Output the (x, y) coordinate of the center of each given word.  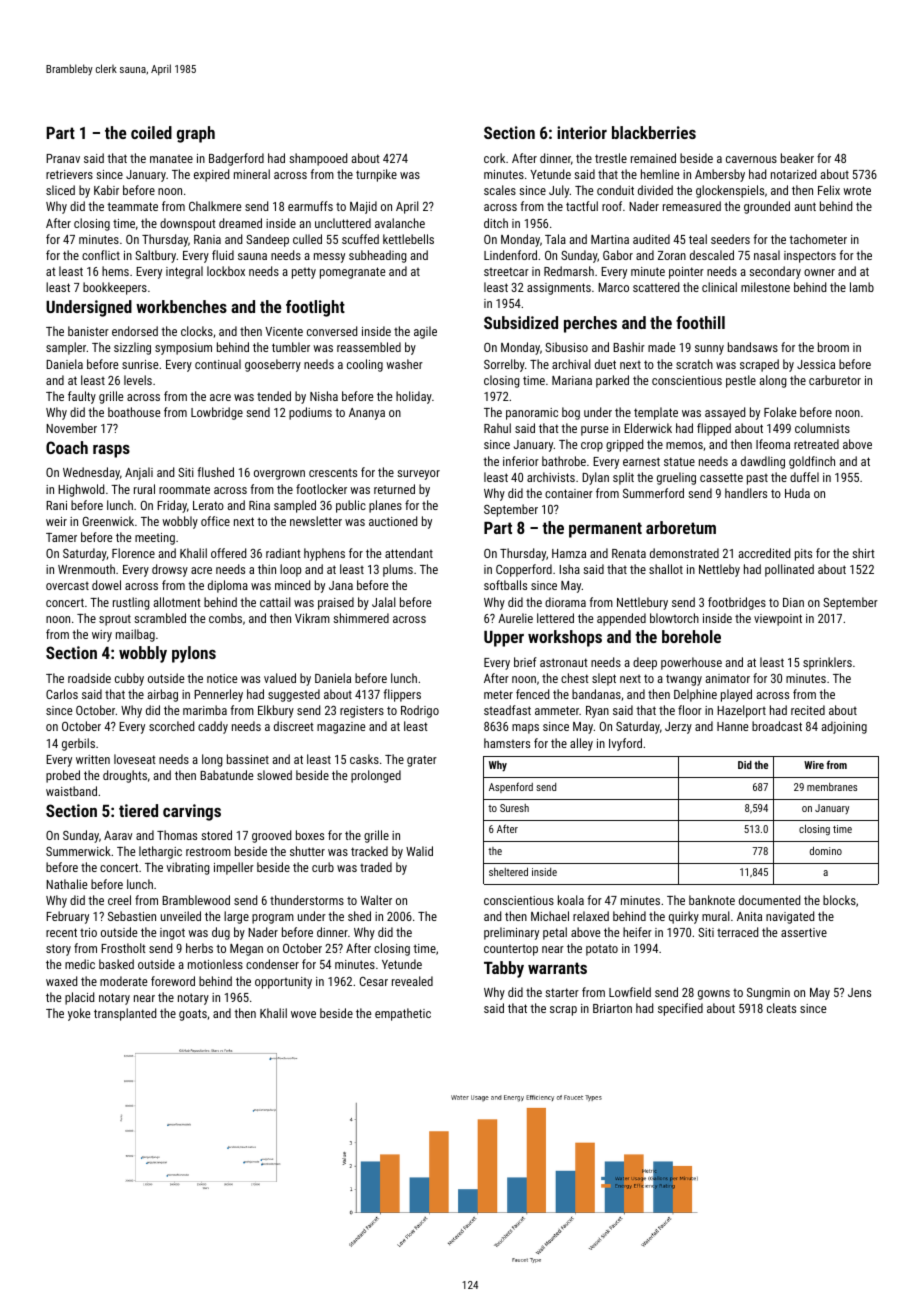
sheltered (508, 871)
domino (826, 850)
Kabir (106, 190)
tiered (138, 810)
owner (819, 272)
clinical (719, 287)
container (569, 493)
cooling (365, 365)
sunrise (140, 364)
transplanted (125, 1014)
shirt (863, 553)
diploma (228, 586)
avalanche (400, 223)
